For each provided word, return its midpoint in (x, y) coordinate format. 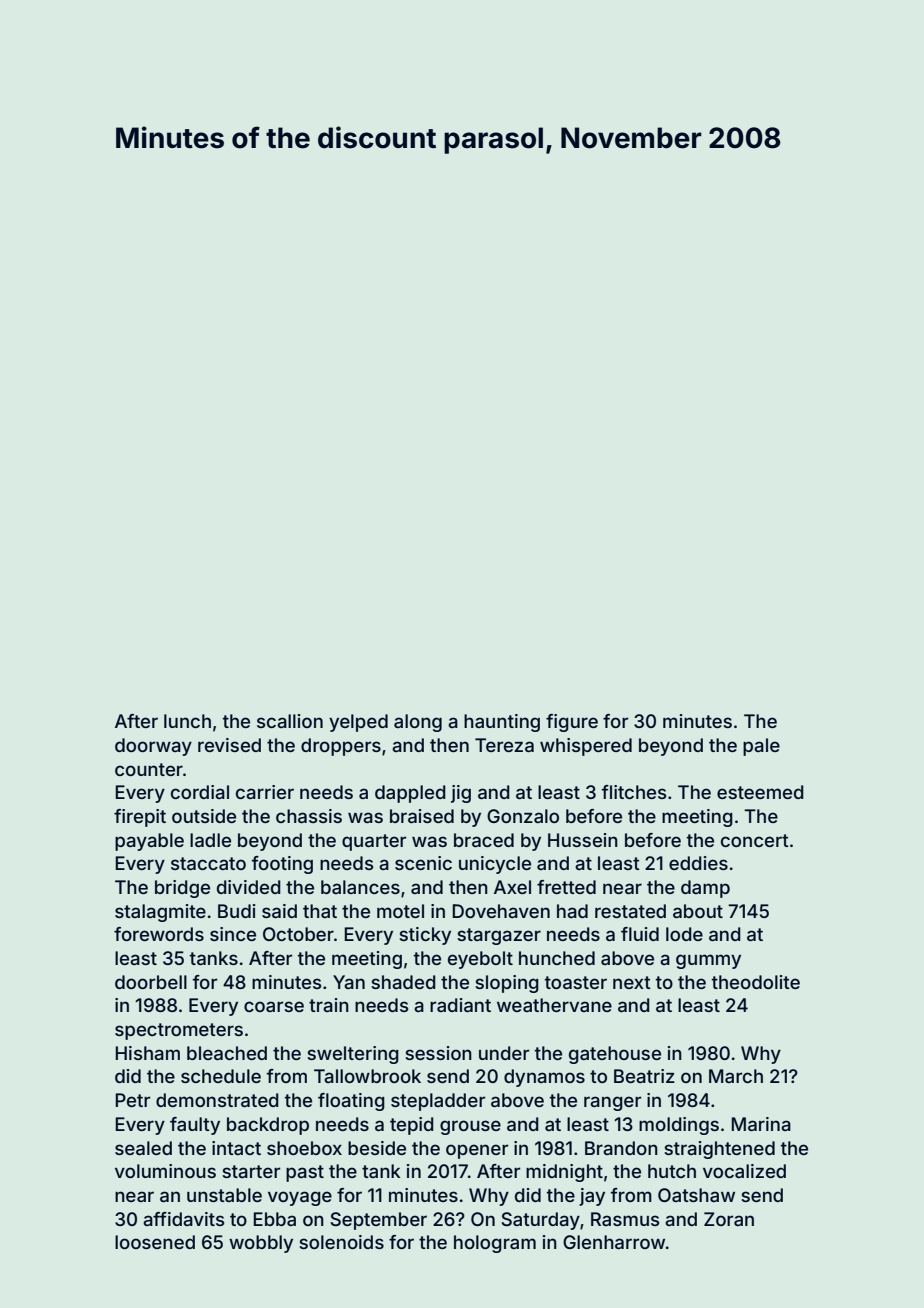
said (279, 911)
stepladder (438, 1102)
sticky (425, 936)
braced (484, 840)
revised (229, 745)
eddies (698, 863)
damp (705, 889)
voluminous (165, 1171)
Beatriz (644, 1076)
